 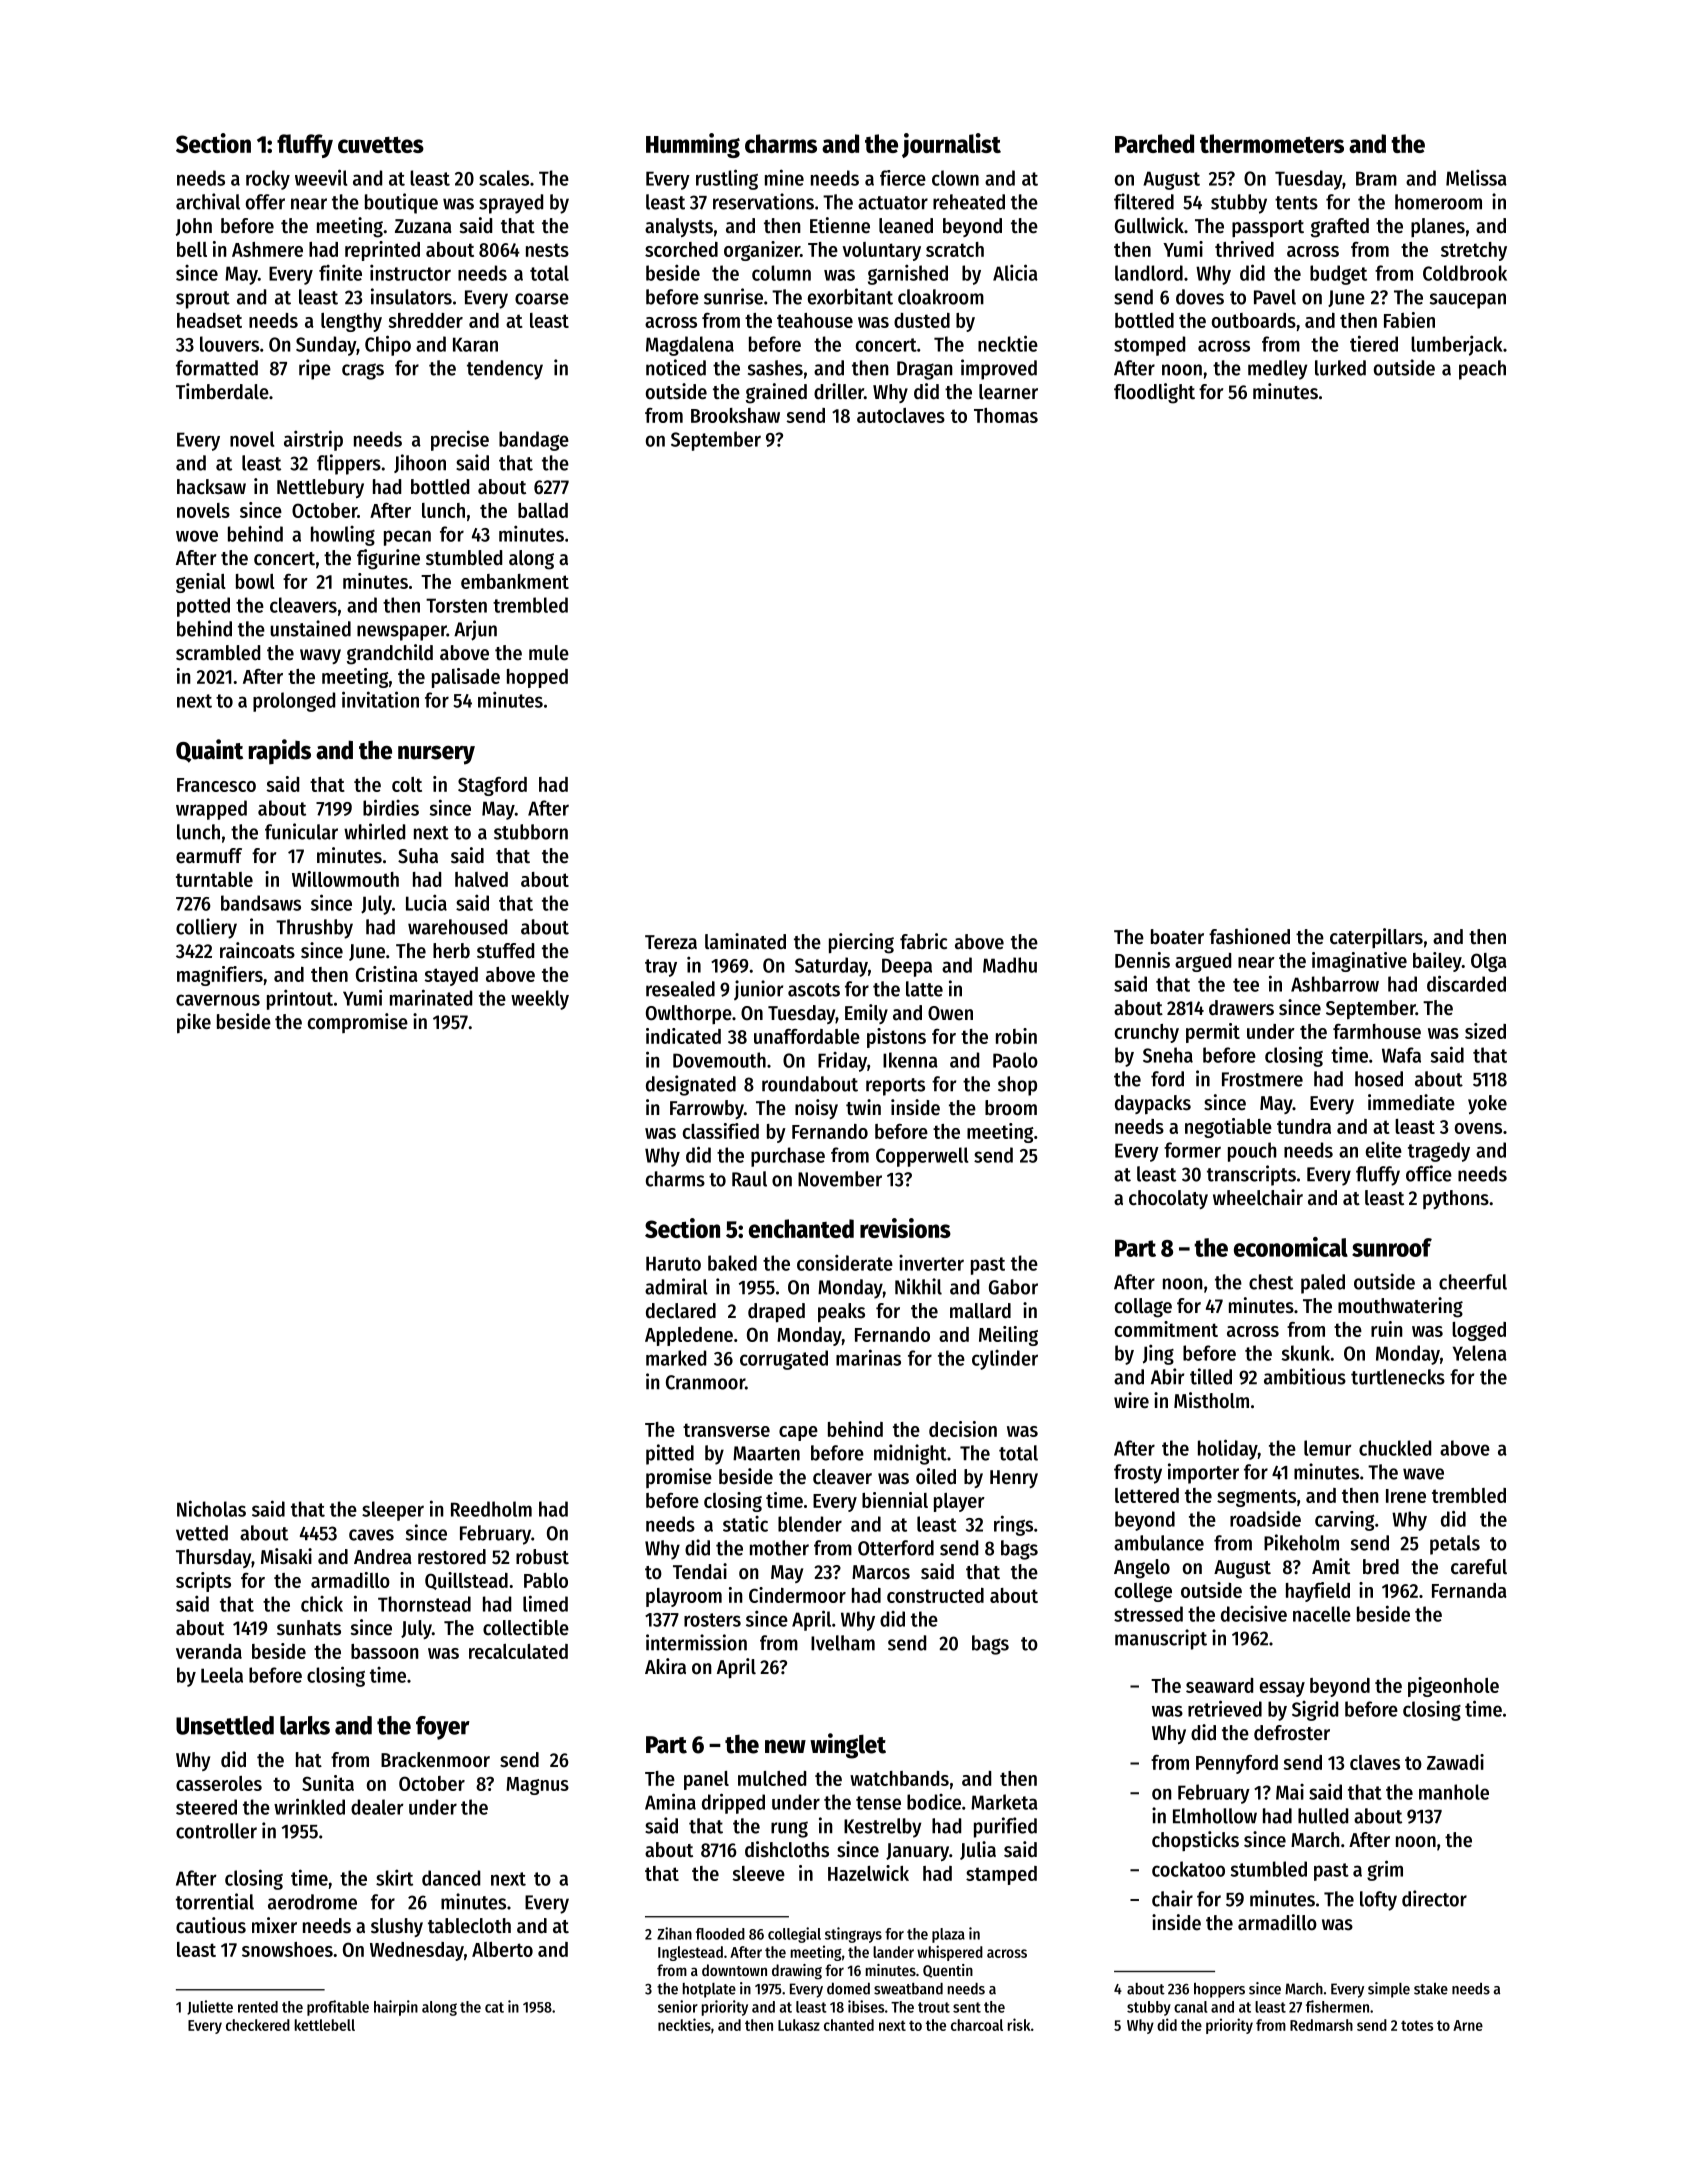 I want to click on yoke, so click(x=1487, y=1104).
